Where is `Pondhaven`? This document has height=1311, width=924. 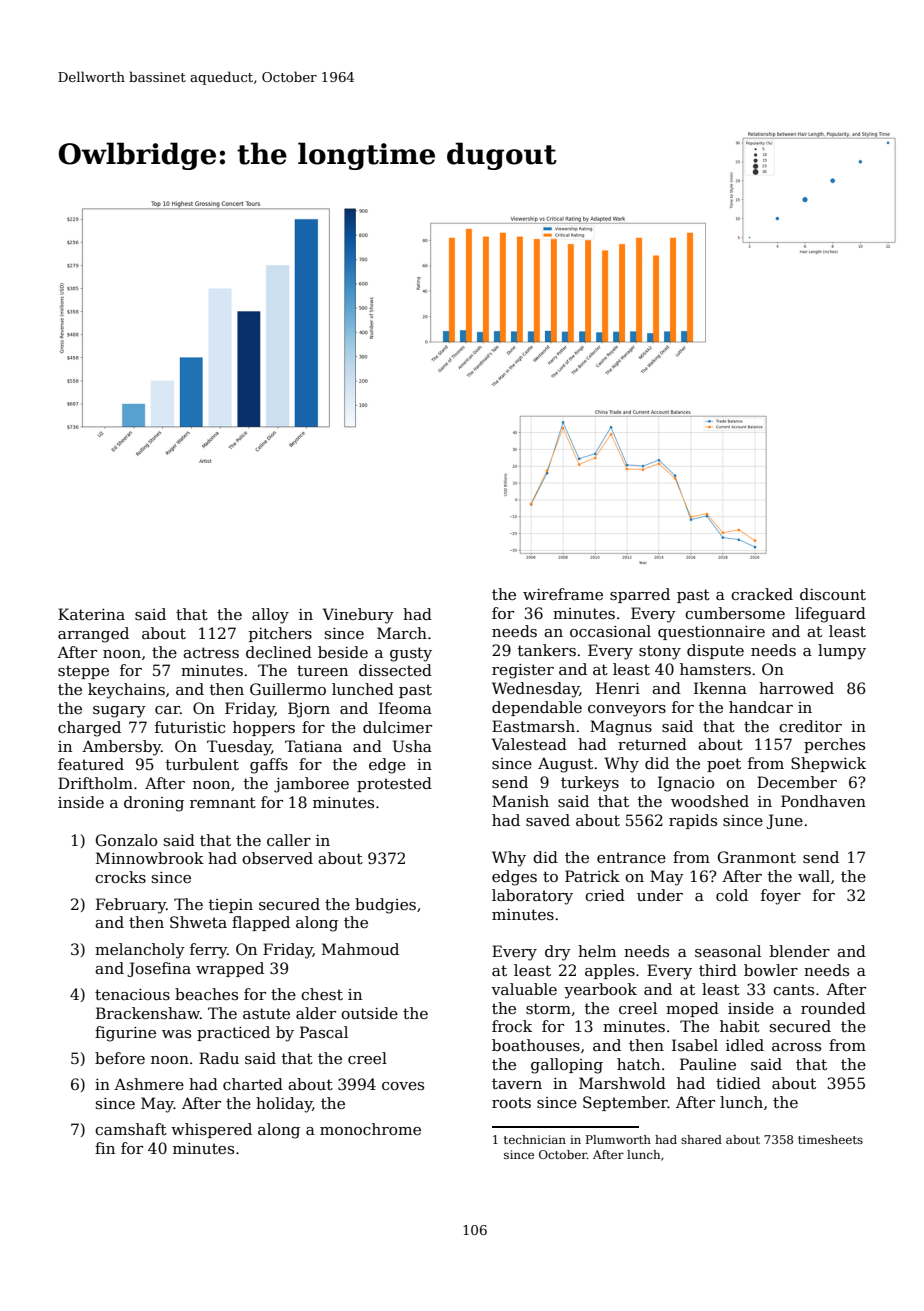 Pondhaven is located at coordinates (823, 801).
